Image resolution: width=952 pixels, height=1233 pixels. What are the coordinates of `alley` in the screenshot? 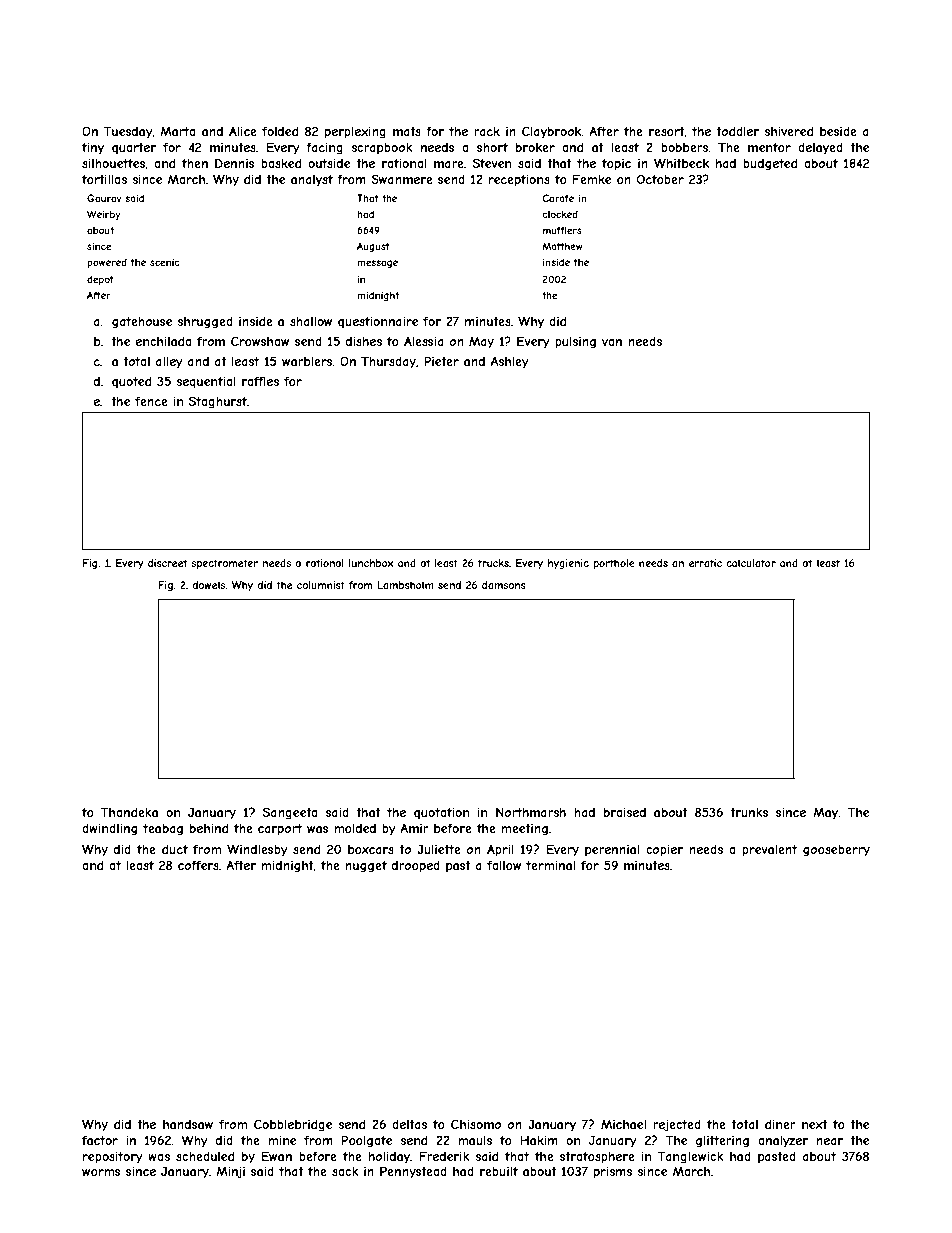 It's located at (169, 363).
